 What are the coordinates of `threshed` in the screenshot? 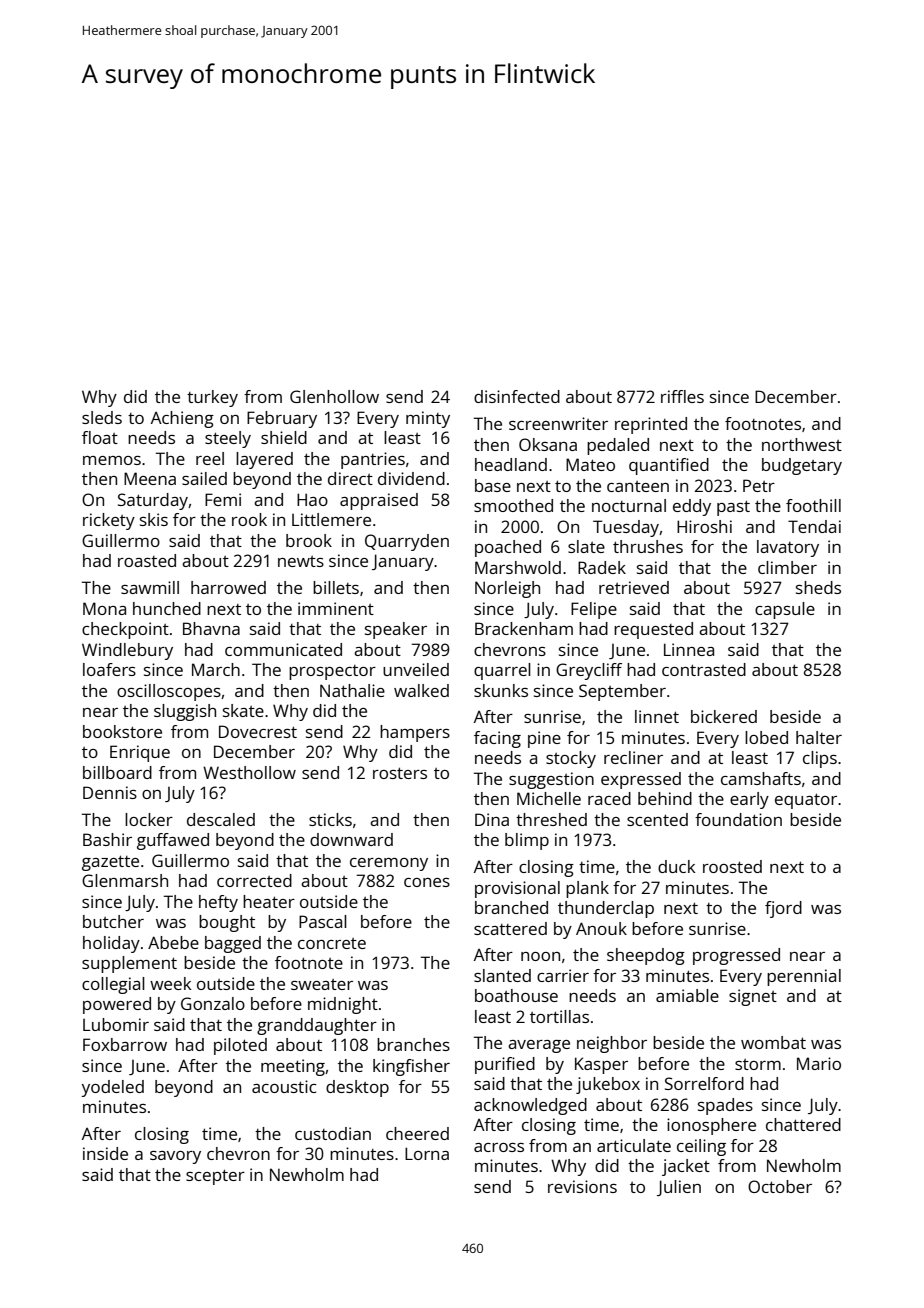 It's located at (551, 819).
